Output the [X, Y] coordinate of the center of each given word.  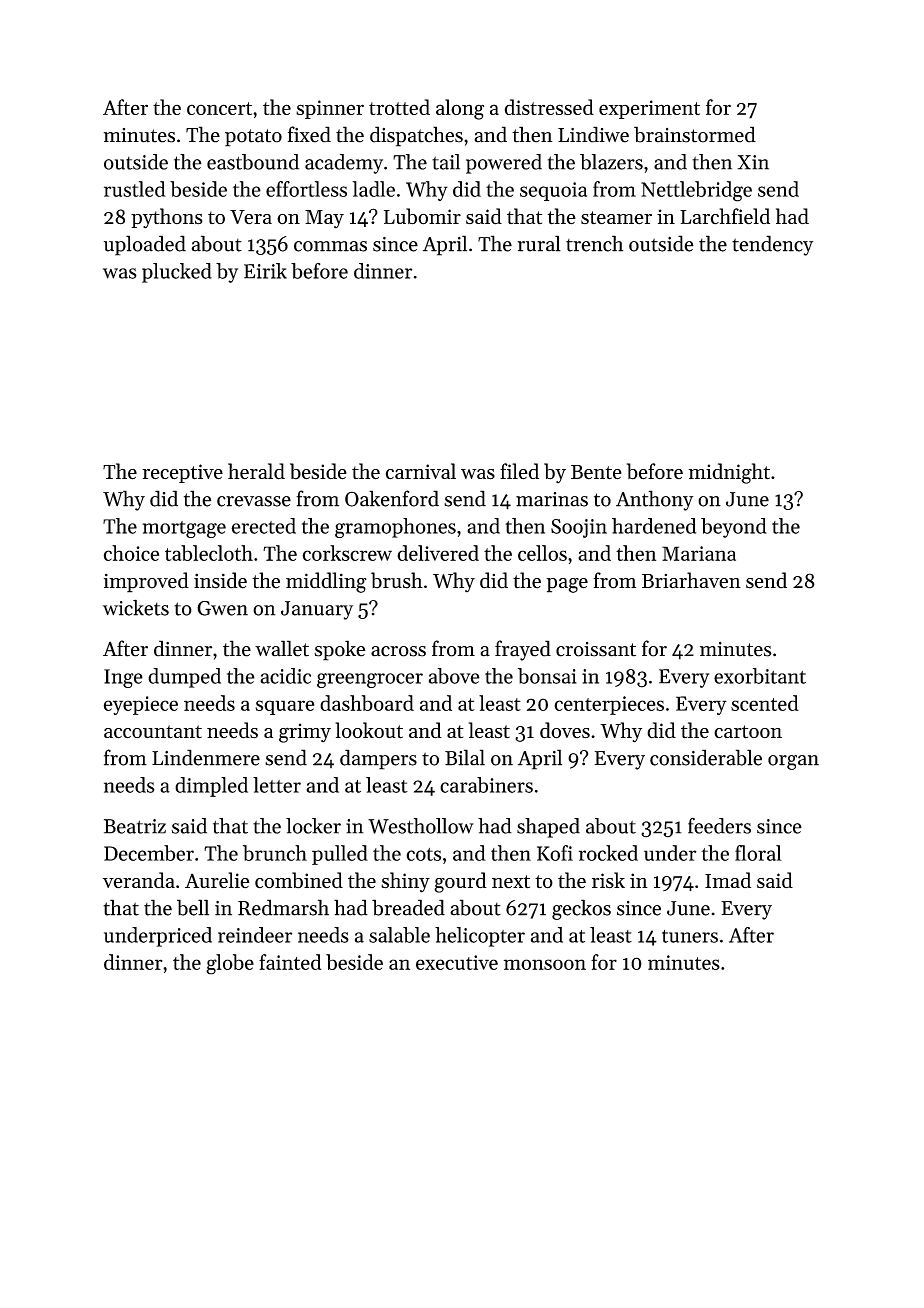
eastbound [253, 162]
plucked [177, 273]
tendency [772, 245]
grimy [305, 733]
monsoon [545, 964]
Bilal [465, 757]
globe [230, 964]
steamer [616, 218]
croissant [596, 649]
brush [397, 580]
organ [793, 762]
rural [539, 243]
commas [330, 246]
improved [146, 582]
